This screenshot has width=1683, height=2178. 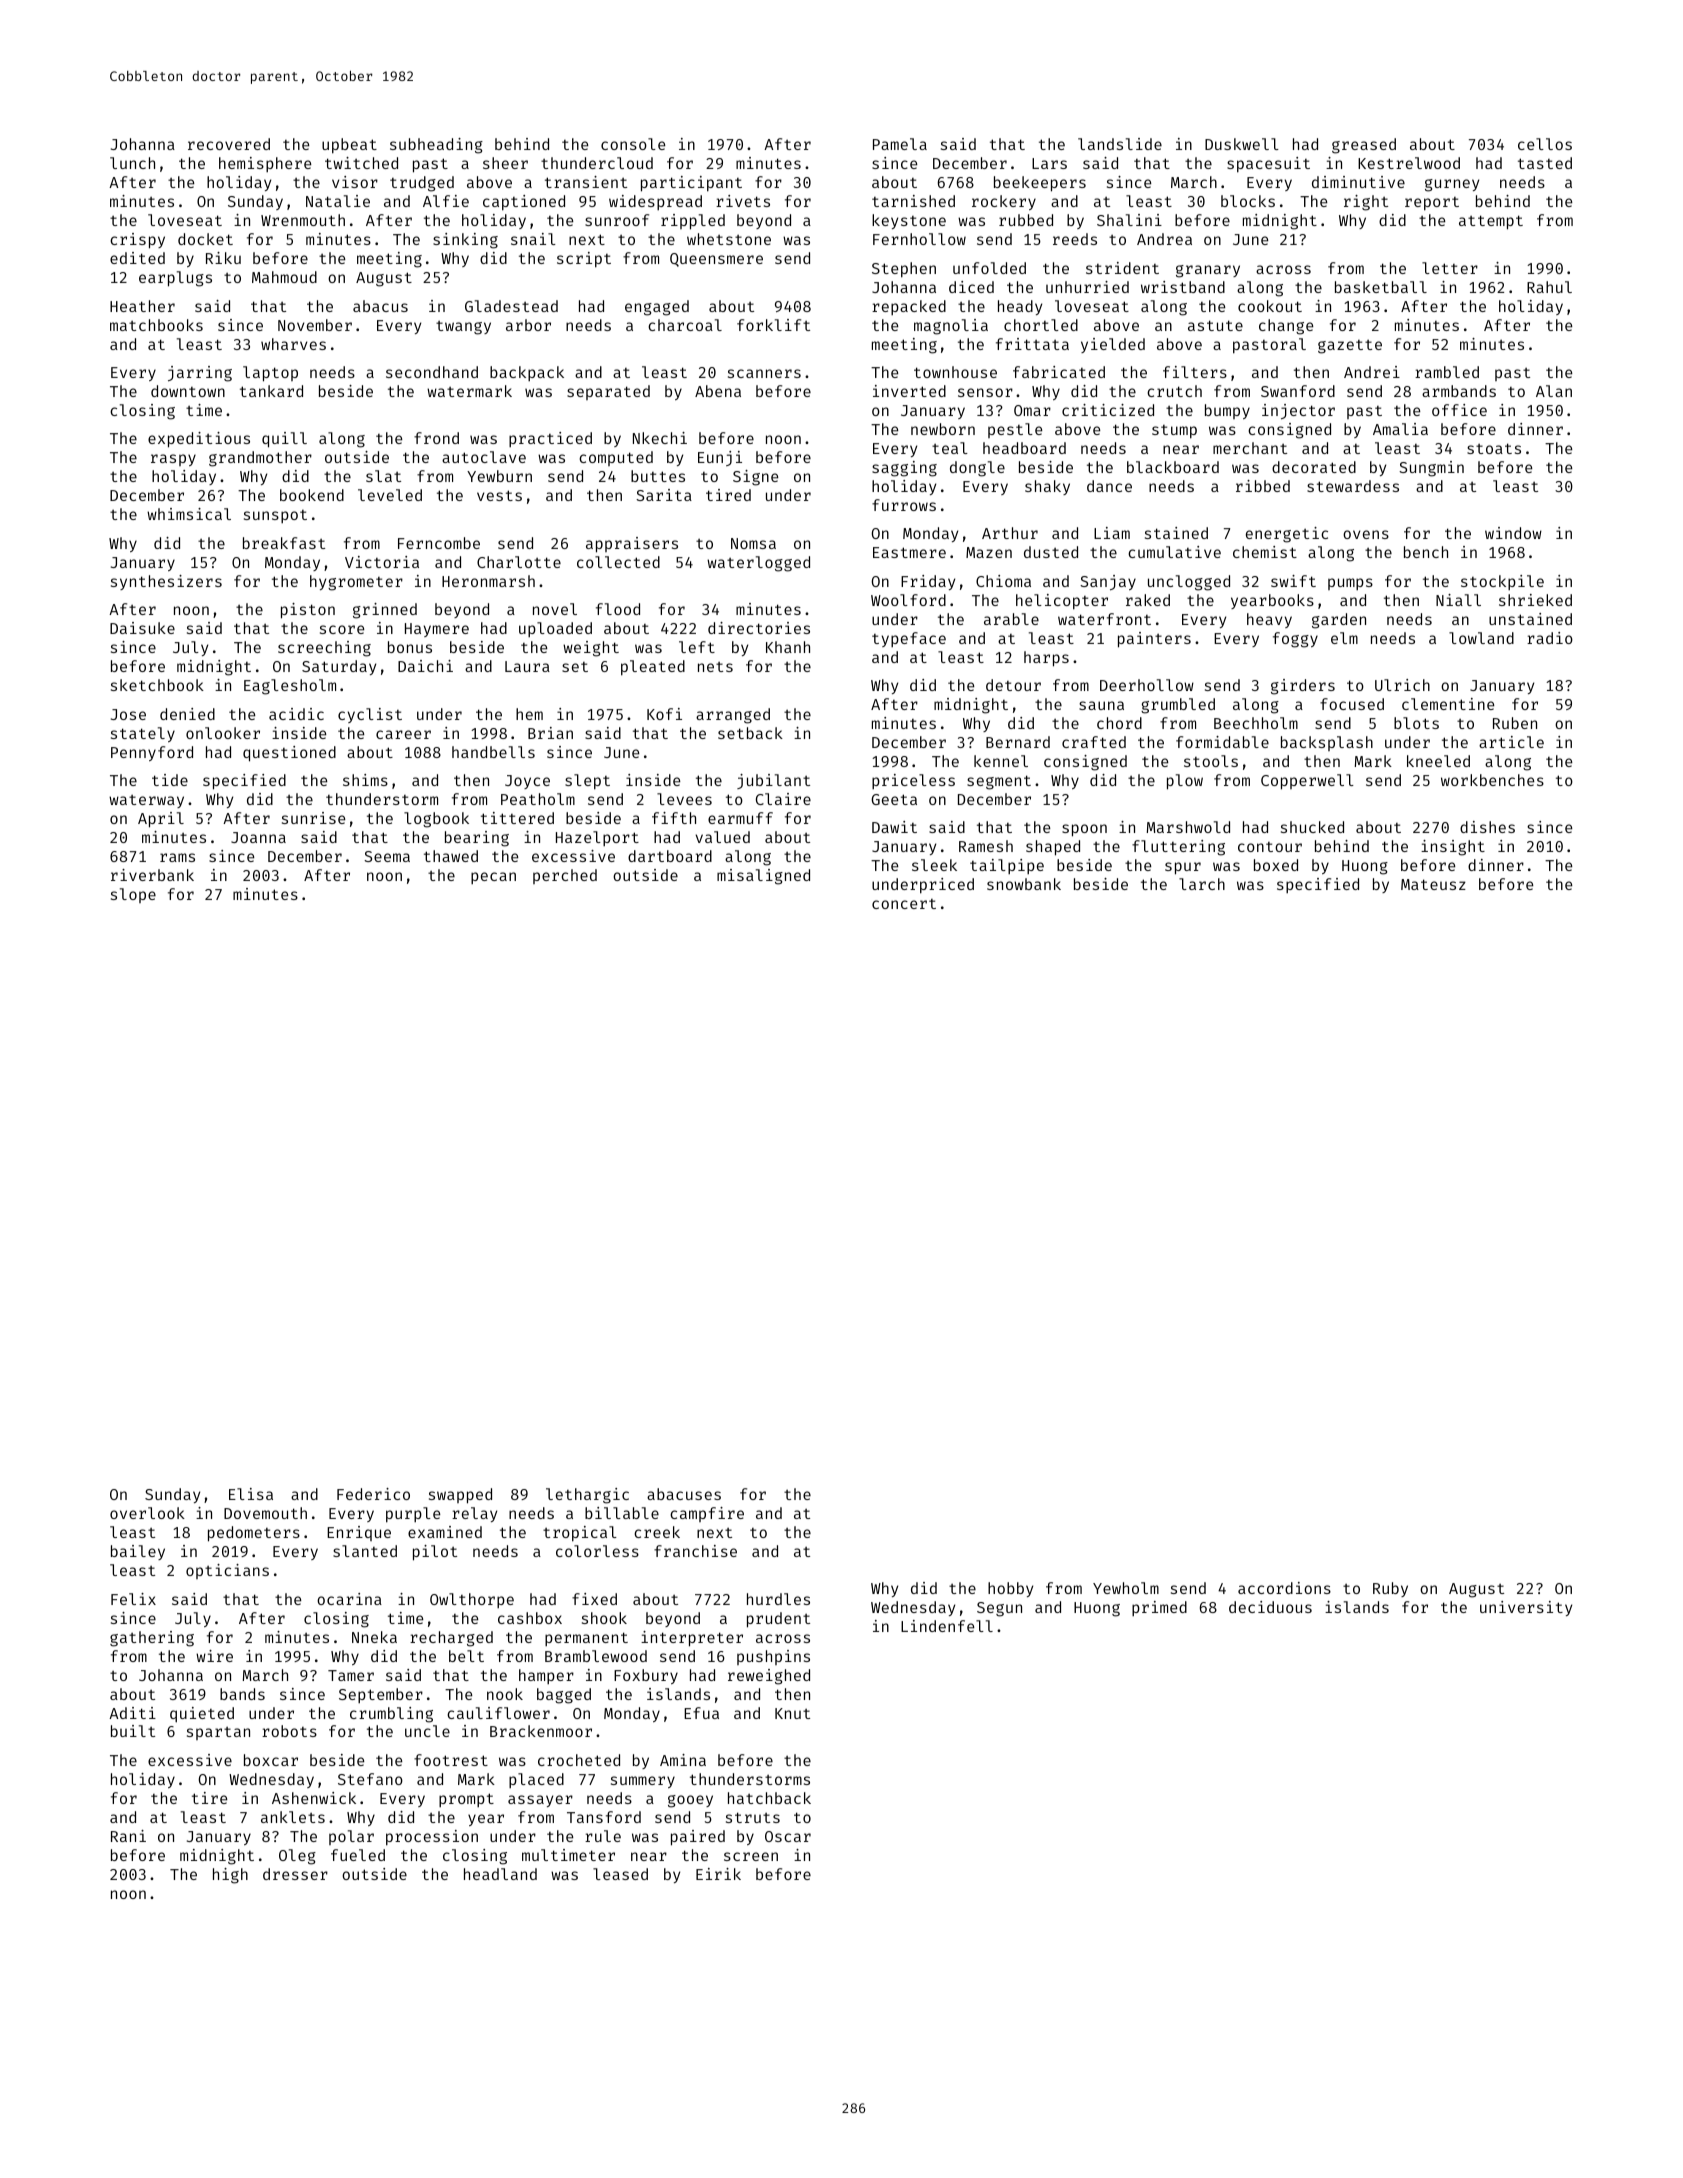 I want to click on shrieked, so click(x=1535, y=600).
